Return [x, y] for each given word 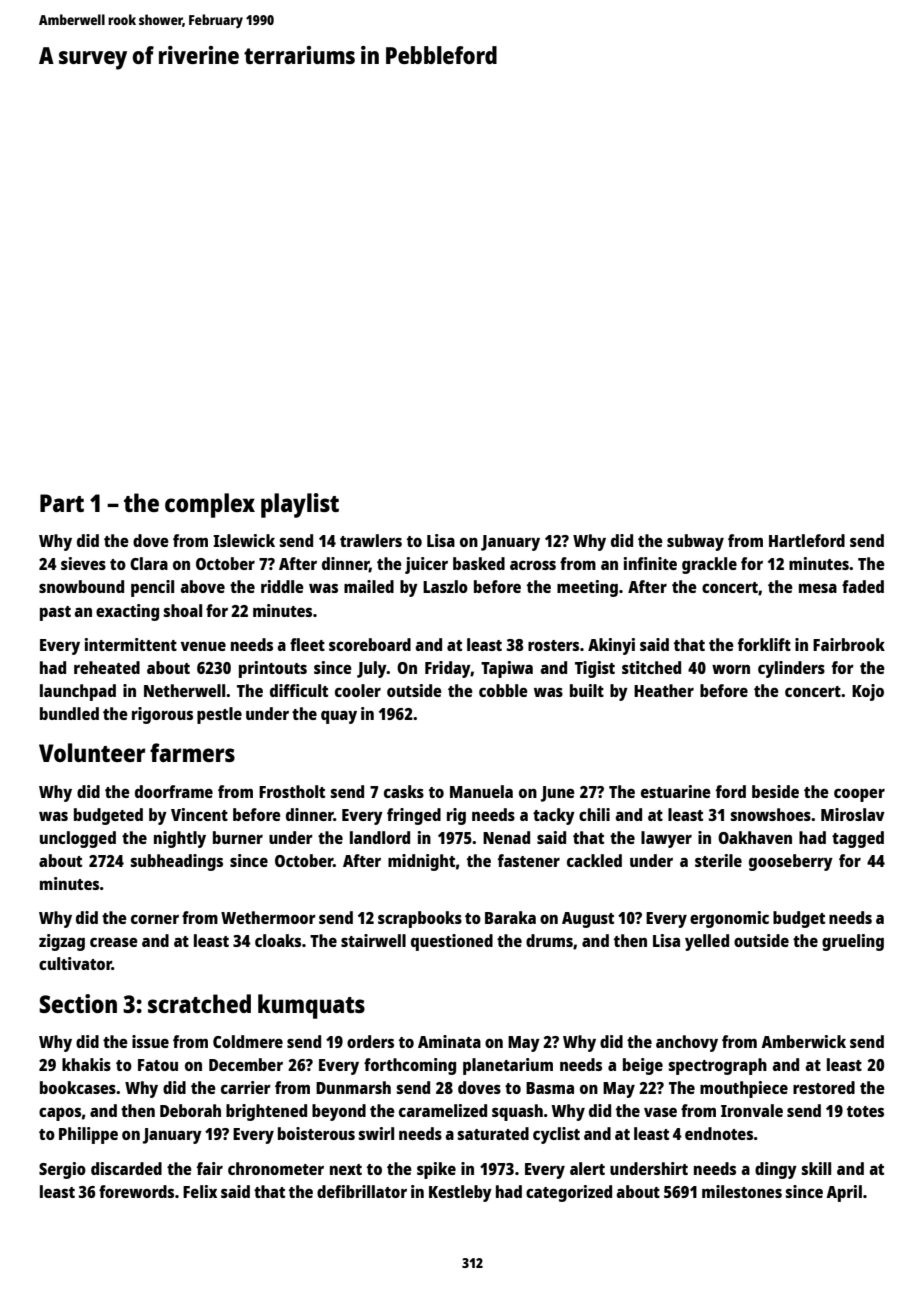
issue [150, 1041]
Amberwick [803, 1041]
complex [210, 505]
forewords [136, 1191]
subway [695, 542]
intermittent [131, 644]
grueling [853, 942]
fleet [307, 644]
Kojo [868, 692]
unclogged [78, 839]
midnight [421, 862]
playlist [300, 505]
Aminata [449, 1041]
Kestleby [460, 1193]
